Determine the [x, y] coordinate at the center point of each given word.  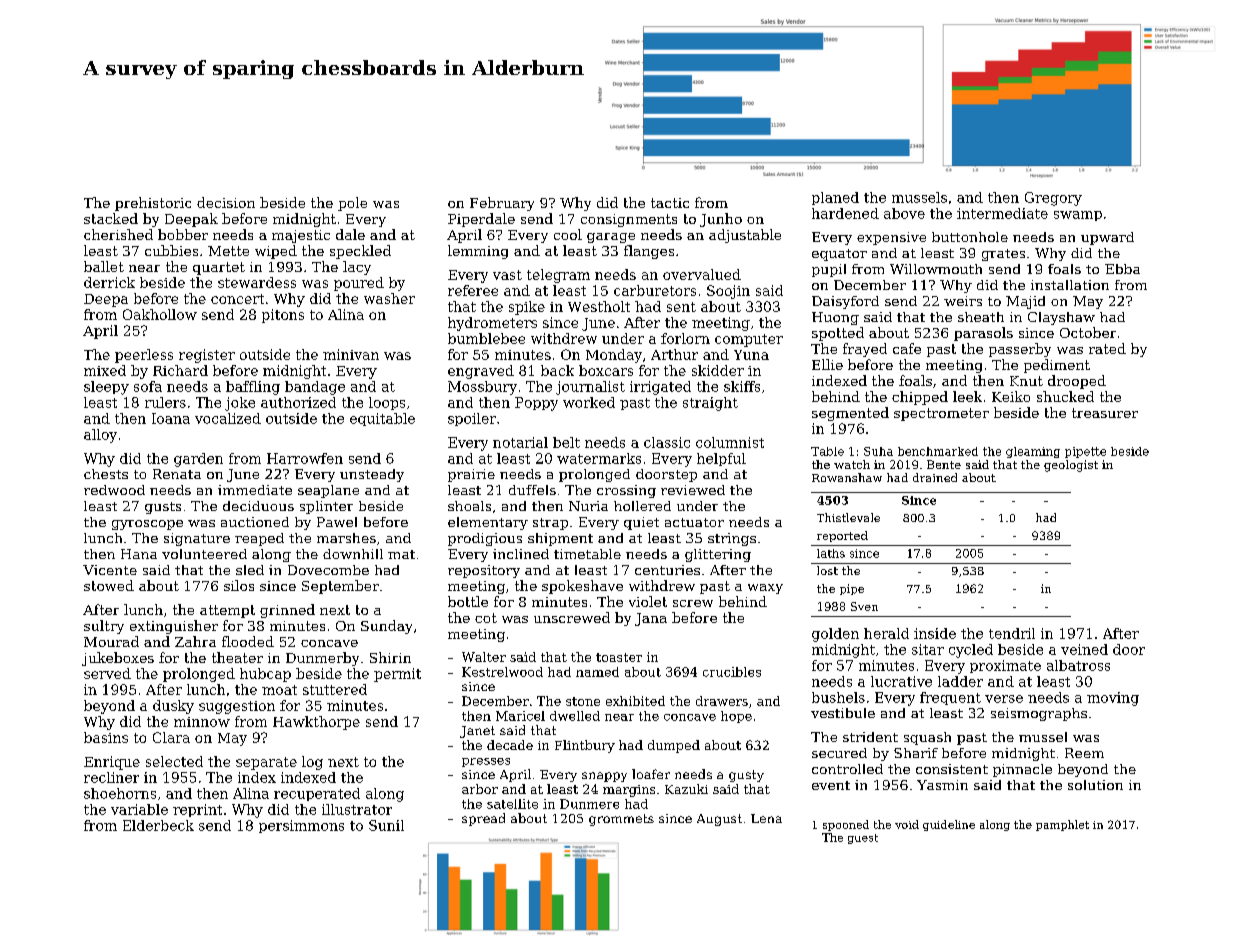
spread [483, 819]
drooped [1077, 382]
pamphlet [1062, 825]
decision [226, 202]
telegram [558, 276]
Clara [171, 737]
